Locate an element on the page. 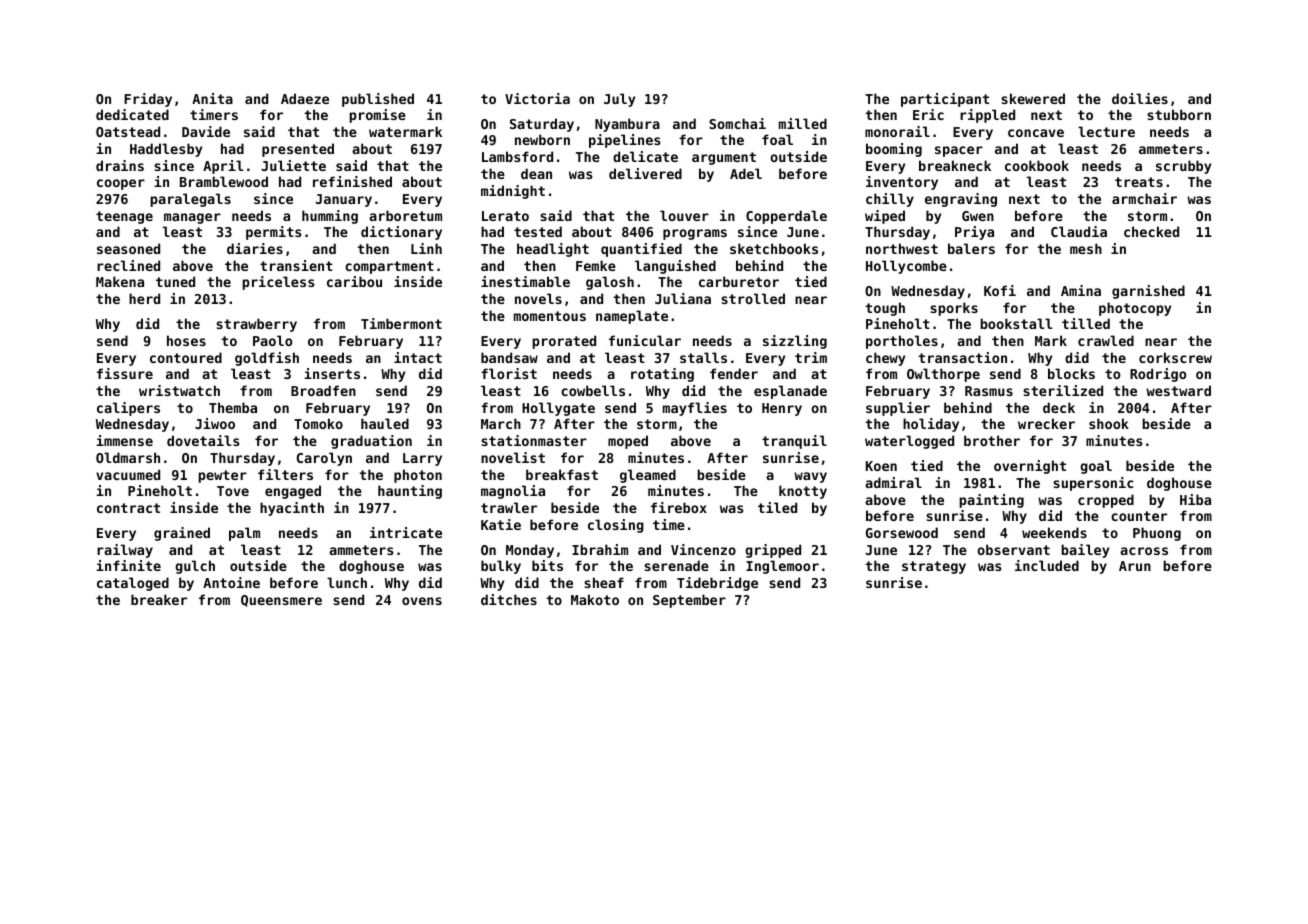 The height and width of the image is (924, 1308). Antoine is located at coordinates (231, 582).
